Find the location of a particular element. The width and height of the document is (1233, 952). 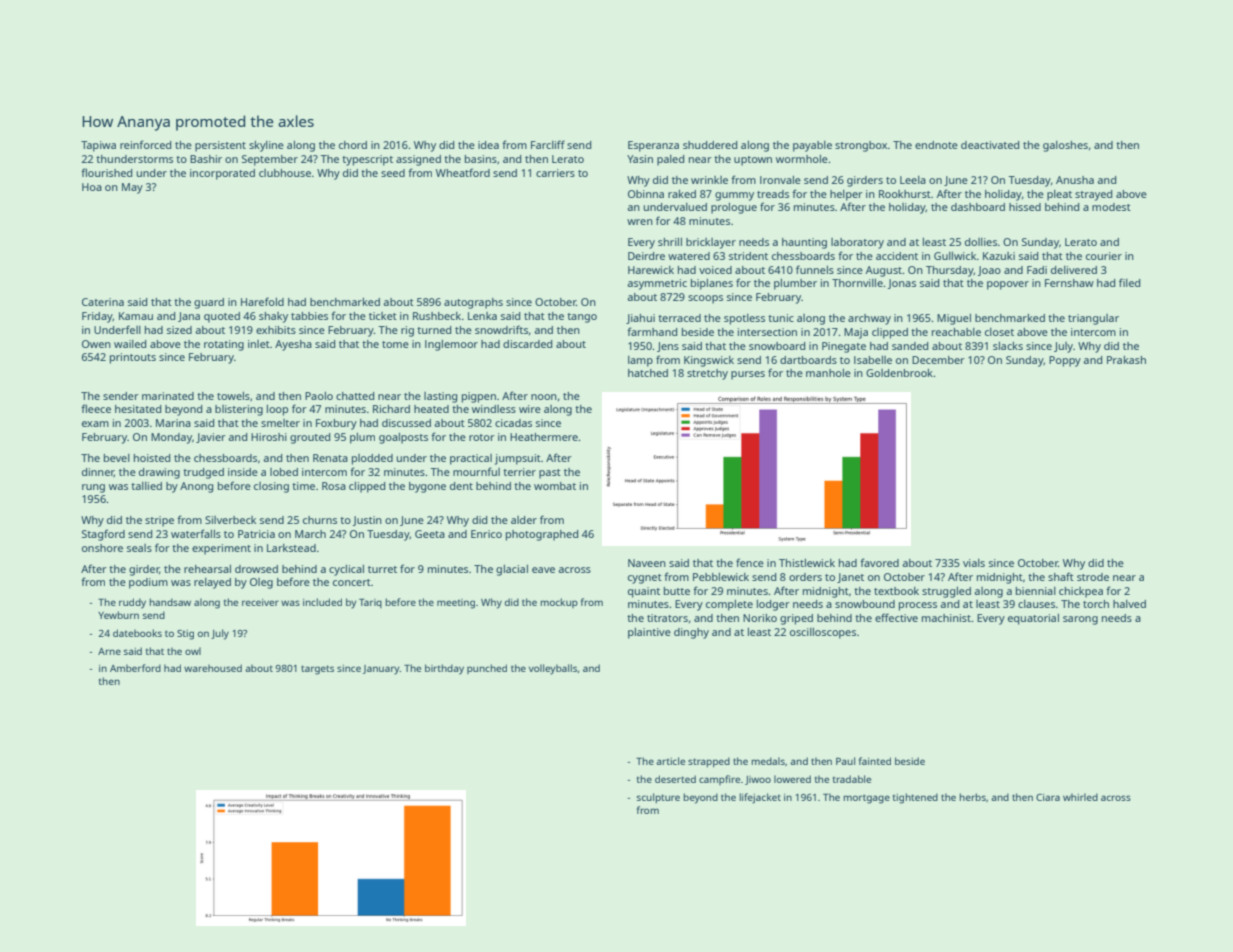

mockup is located at coordinates (559, 603).
